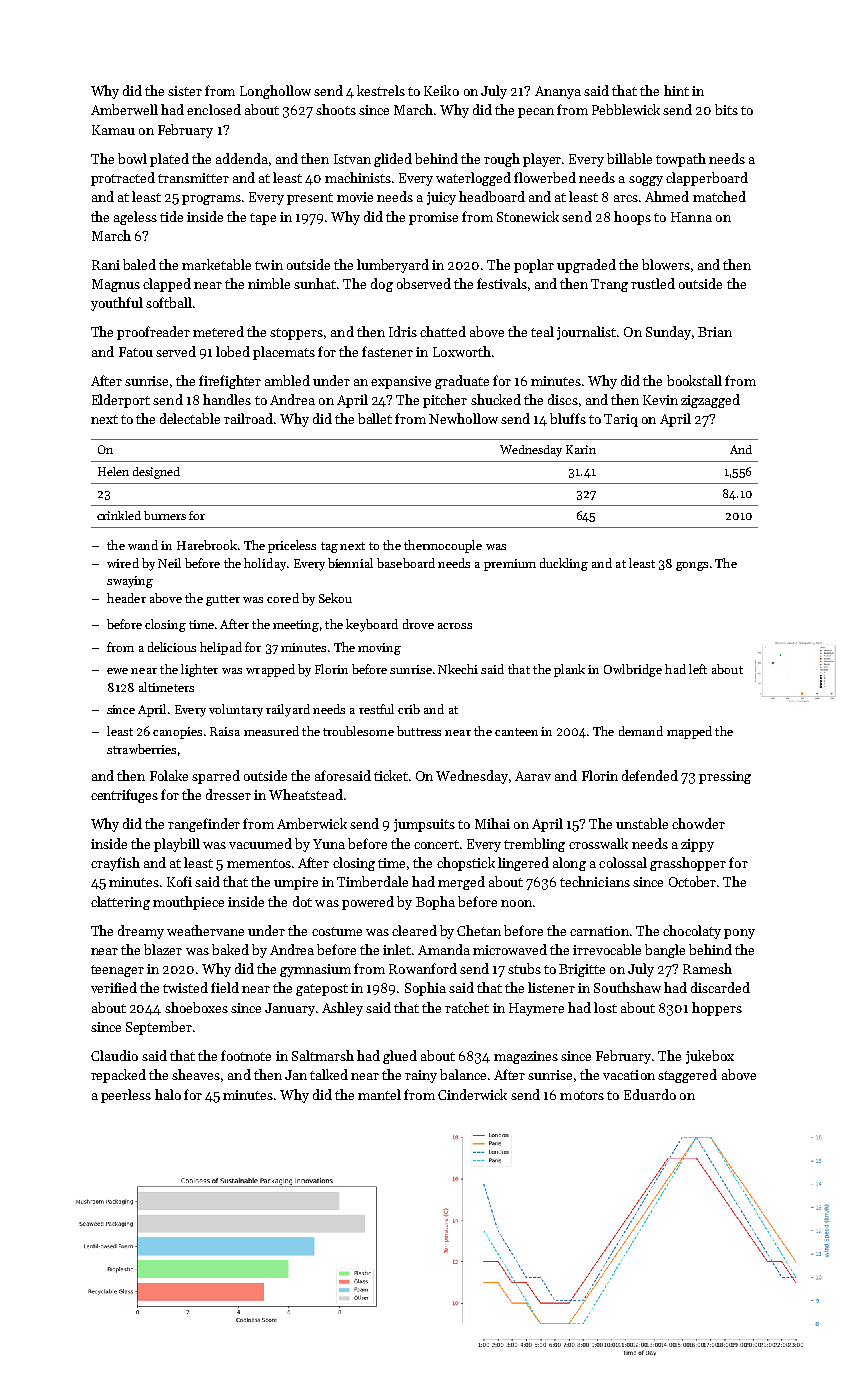 The width and height of the screenshot is (849, 1400). What do you see at coordinates (216, 777) in the screenshot?
I see `sparred` at bounding box center [216, 777].
